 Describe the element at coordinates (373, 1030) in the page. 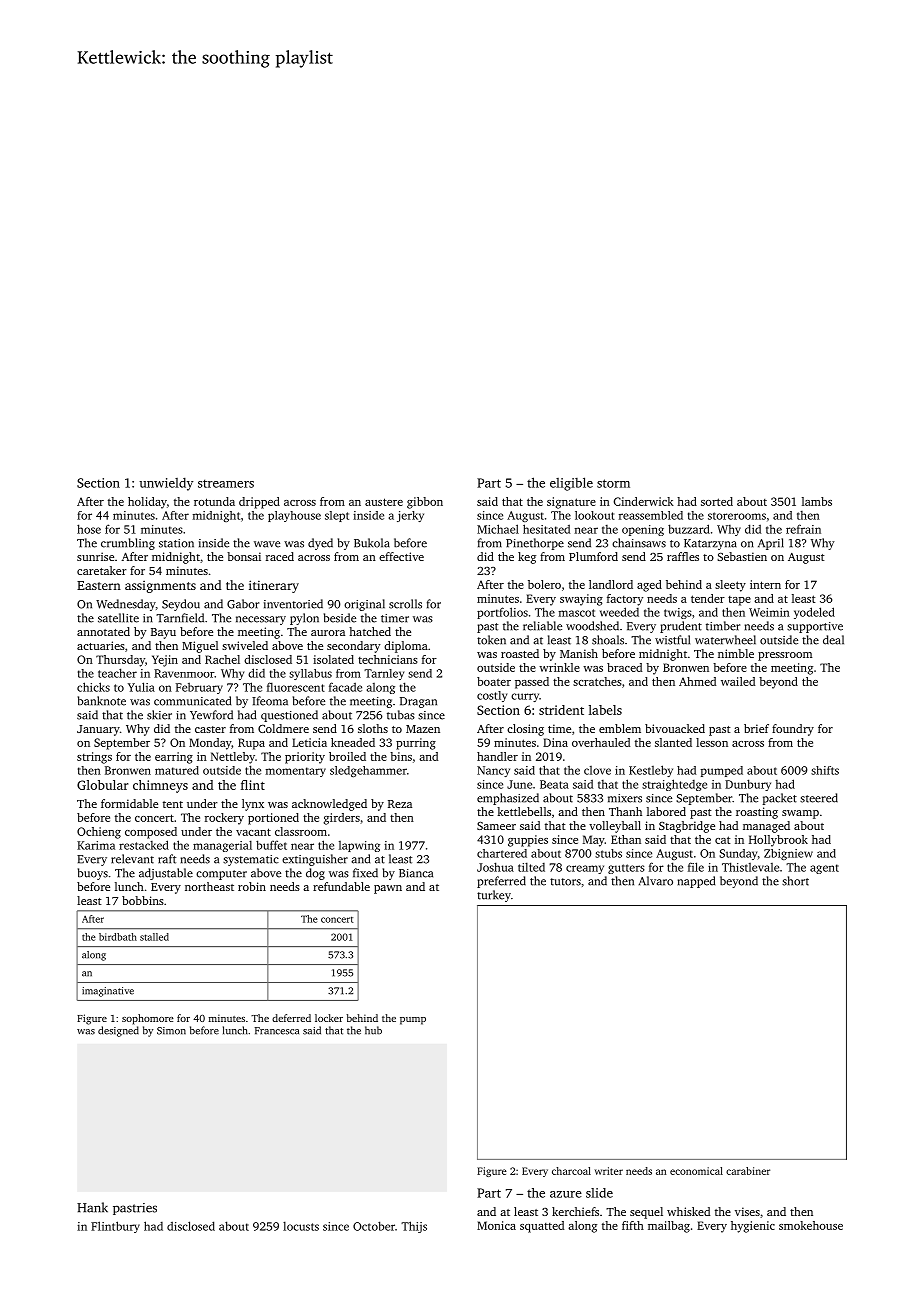

I see `hub` at that location.
